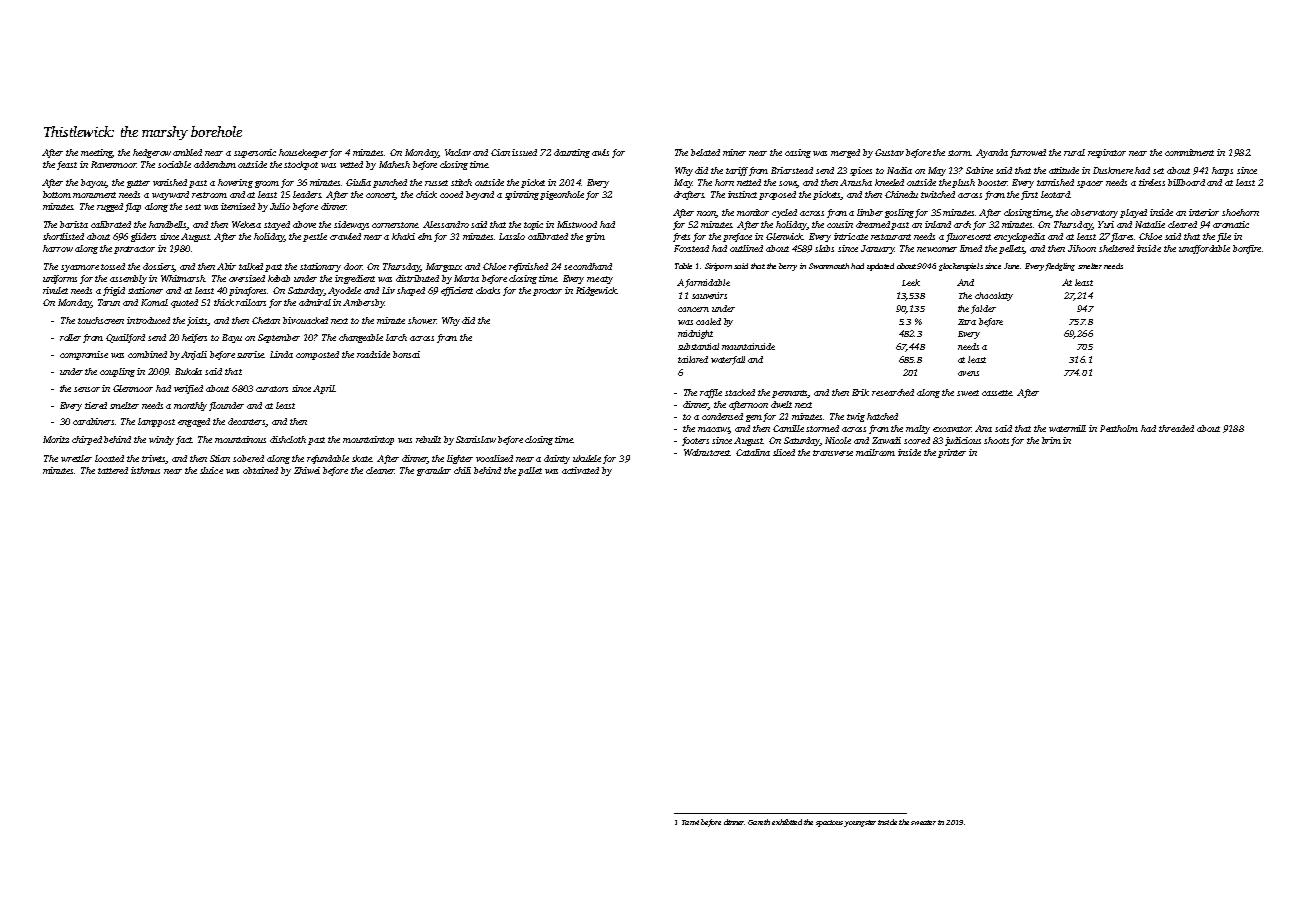  What do you see at coordinates (690, 822) in the screenshot?
I see `Tanvi` at bounding box center [690, 822].
